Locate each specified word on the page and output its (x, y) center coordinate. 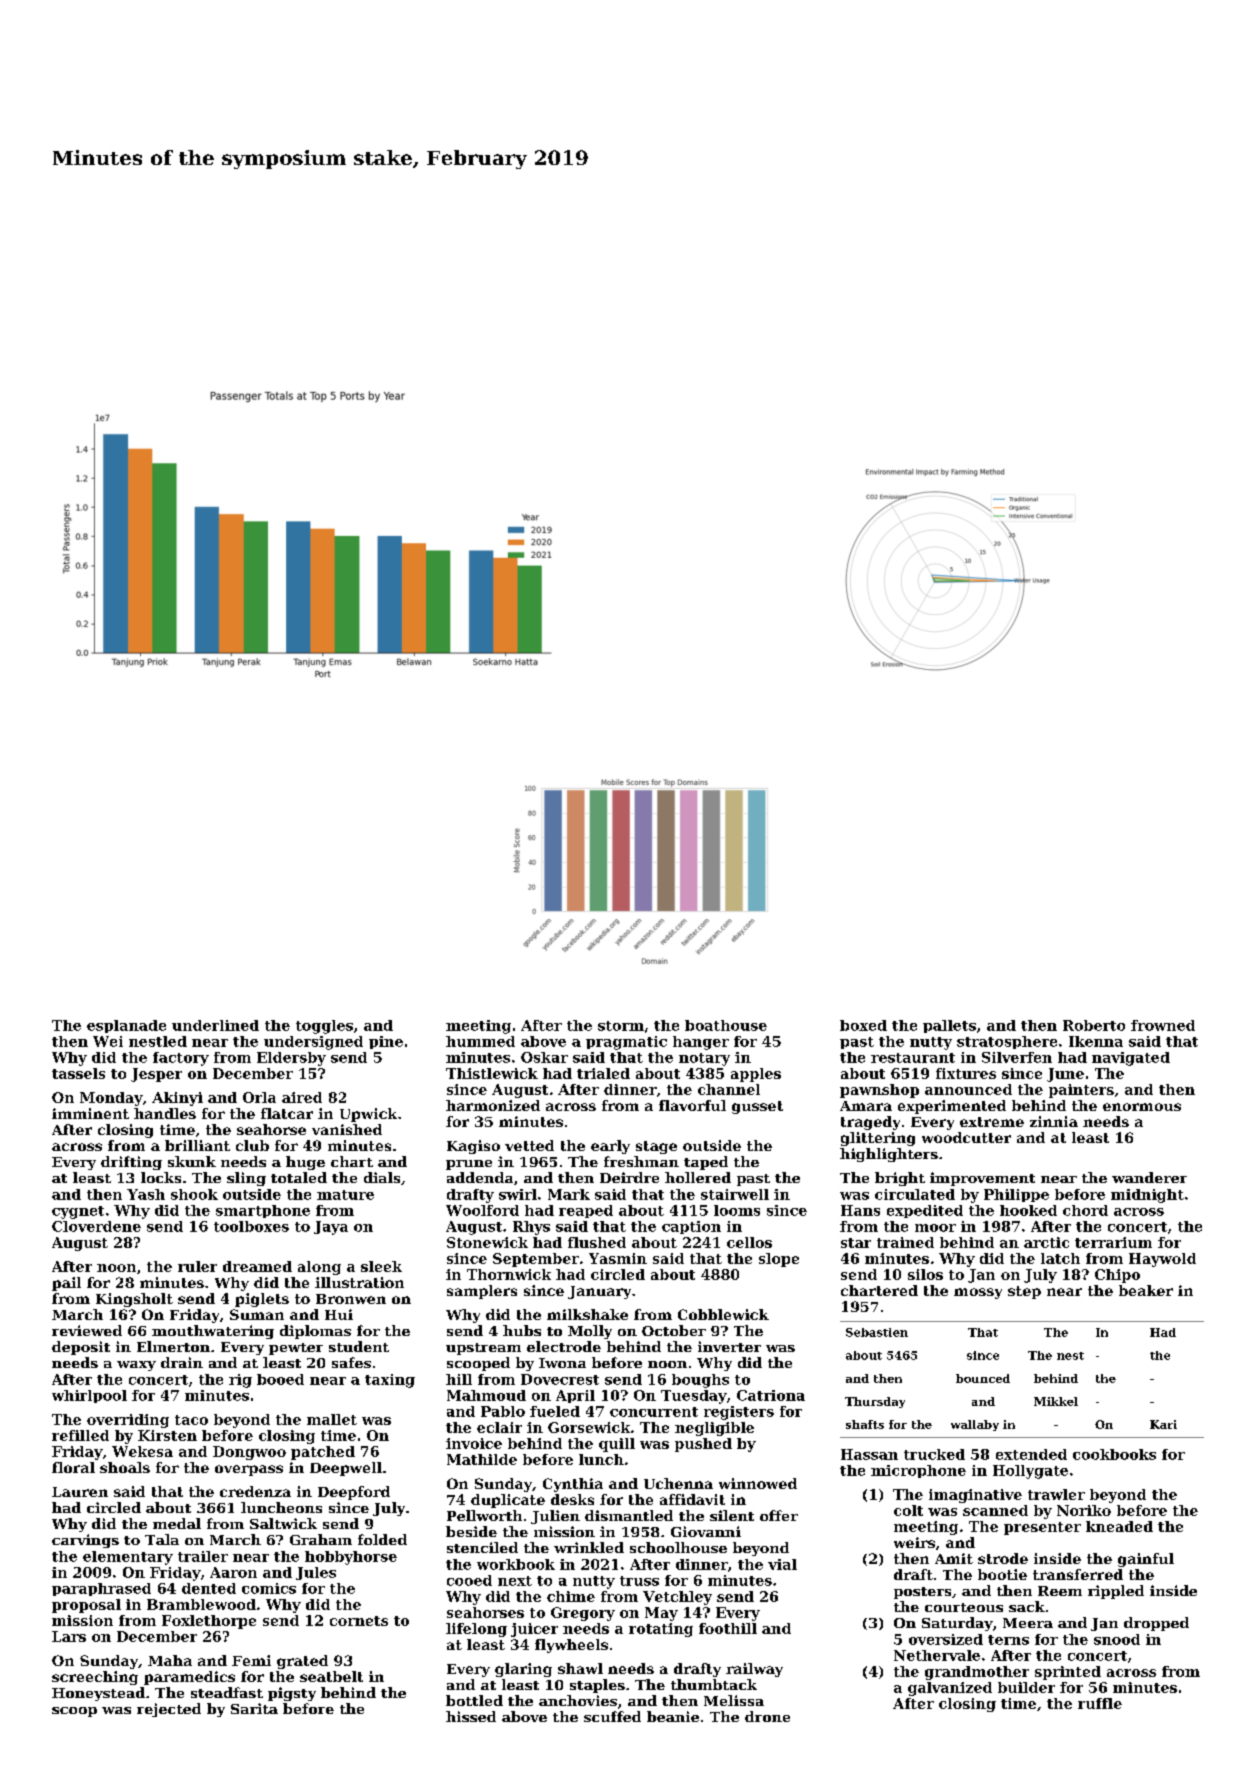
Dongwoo (249, 1453)
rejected (169, 1710)
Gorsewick (589, 1427)
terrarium (1113, 1242)
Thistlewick (492, 1073)
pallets (949, 1026)
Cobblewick (723, 1314)
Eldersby (291, 1059)
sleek (381, 1266)
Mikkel (1056, 1401)
